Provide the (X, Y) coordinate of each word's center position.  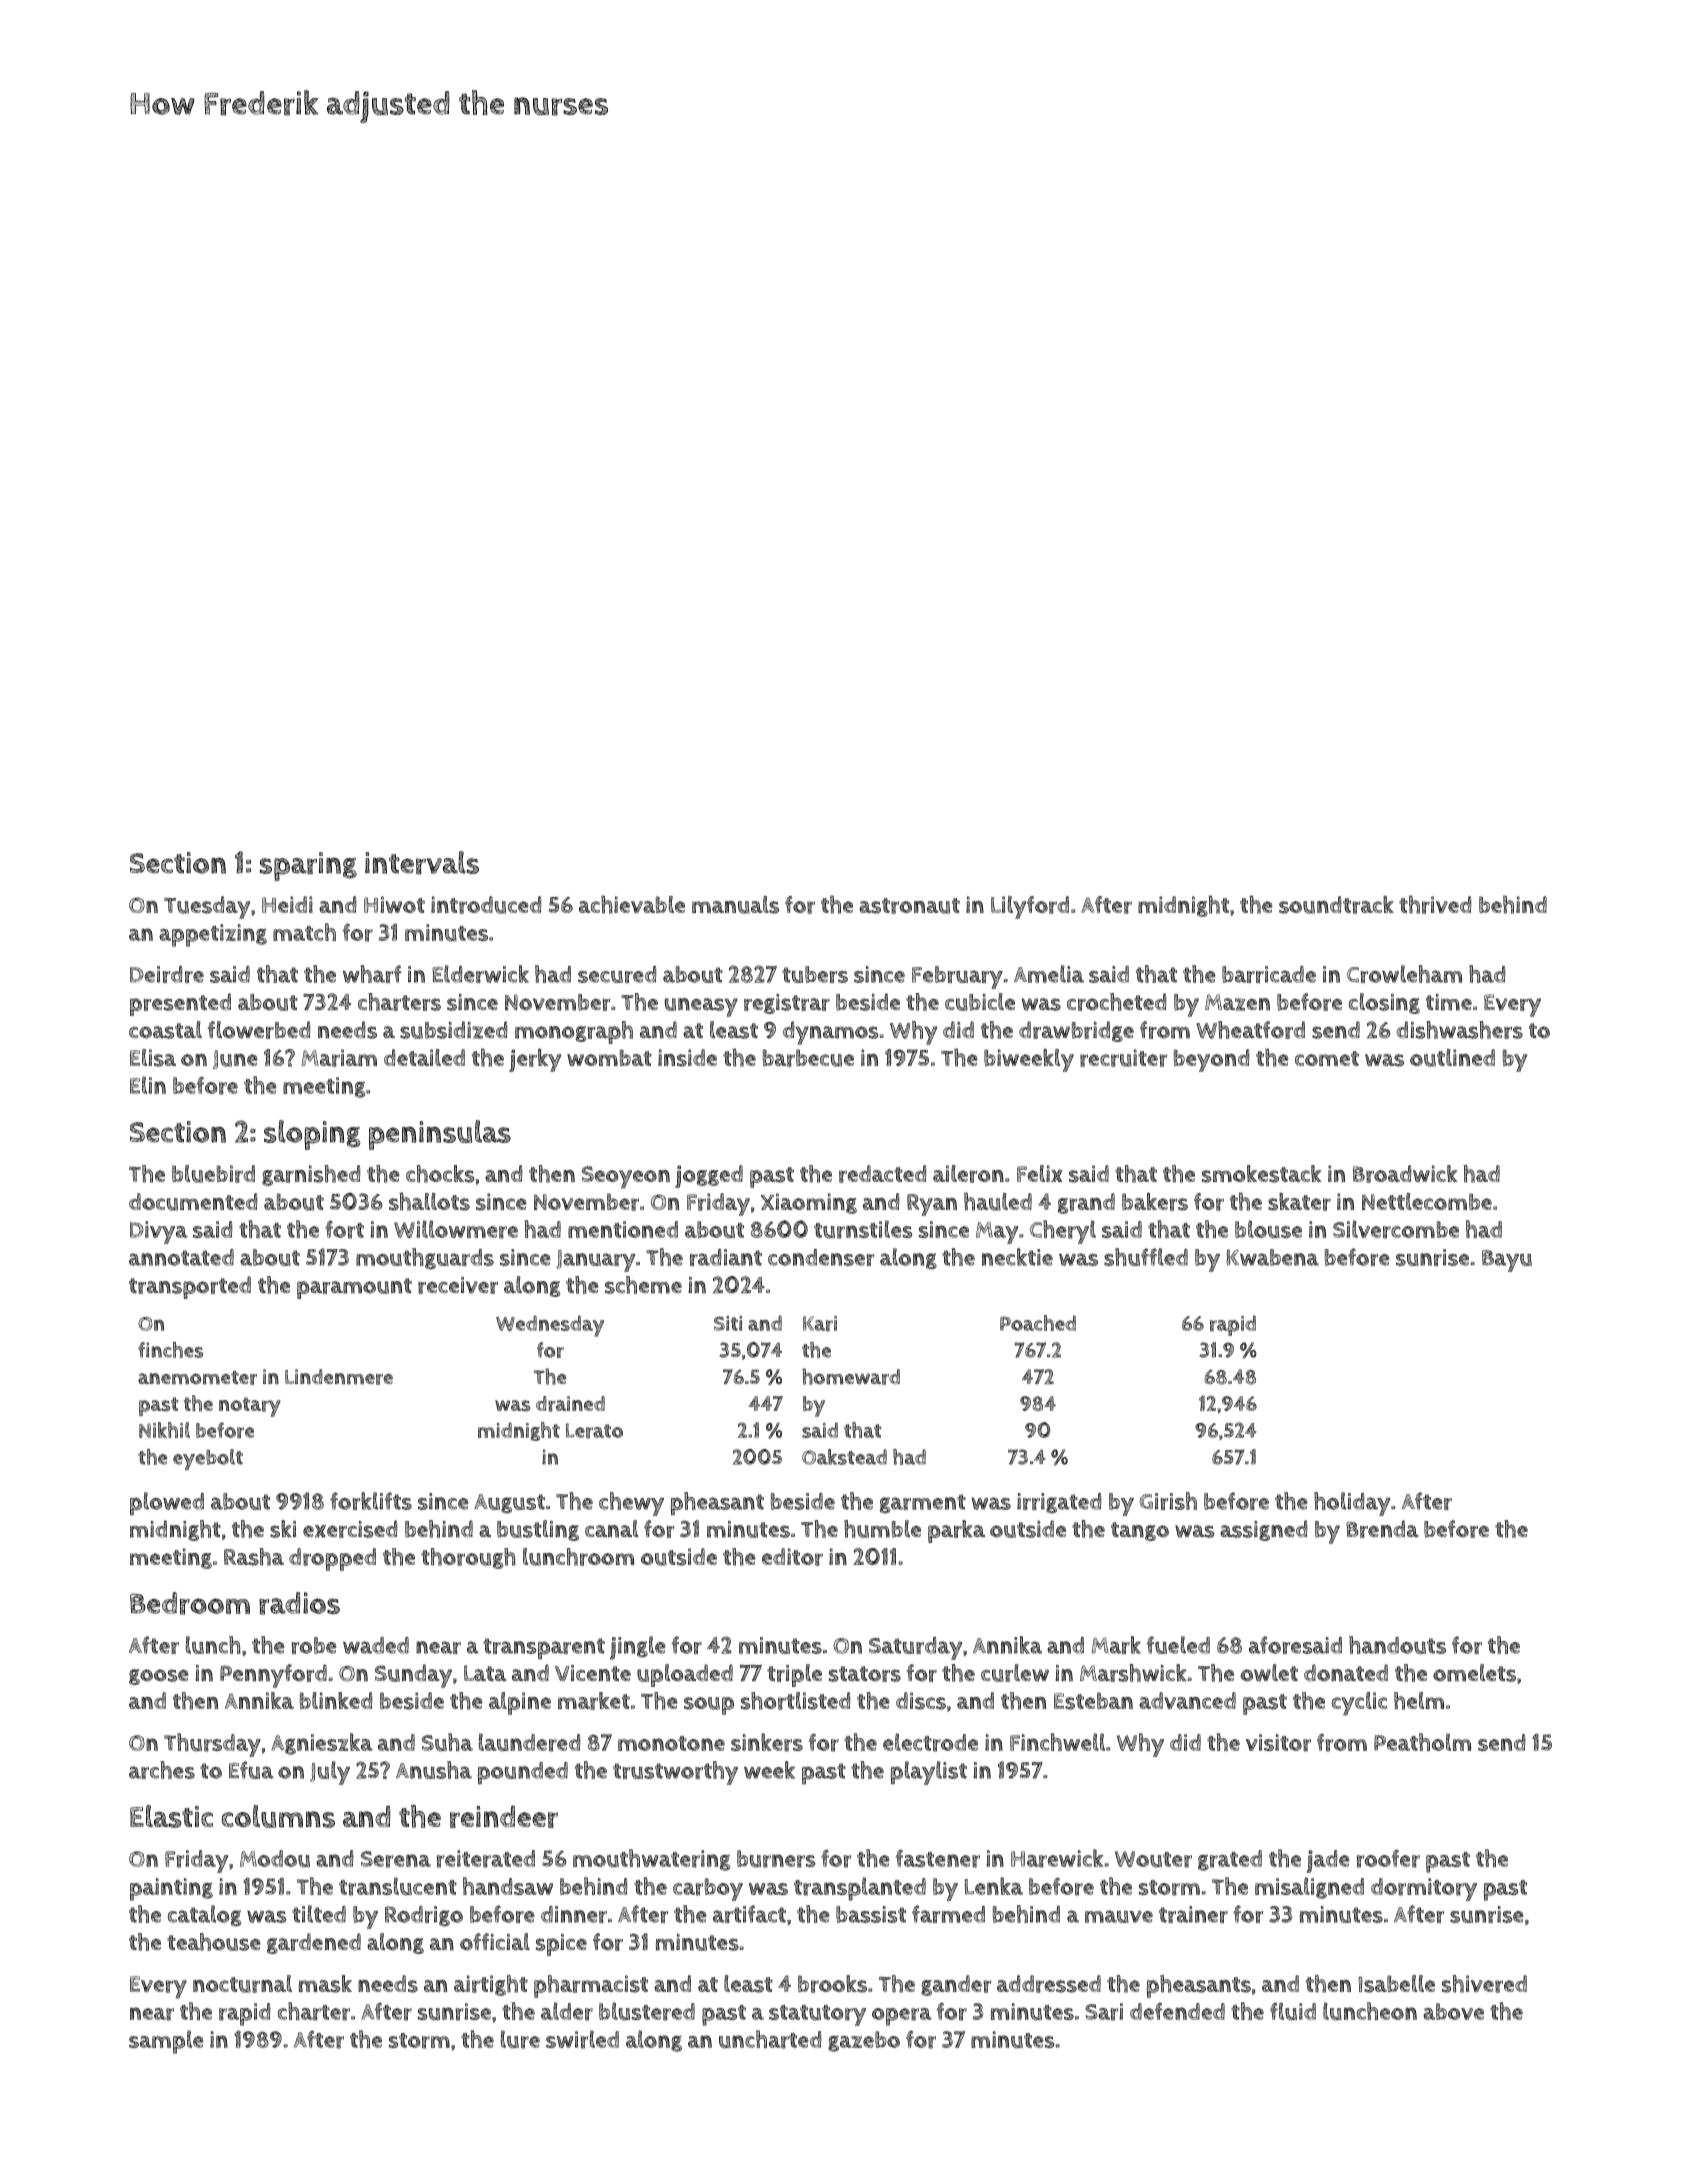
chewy (631, 1504)
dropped (332, 1559)
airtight (491, 1985)
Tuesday (207, 907)
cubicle (980, 1002)
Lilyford (1030, 907)
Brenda (1382, 1529)
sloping (312, 1135)
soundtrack (1336, 905)
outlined (1452, 1058)
